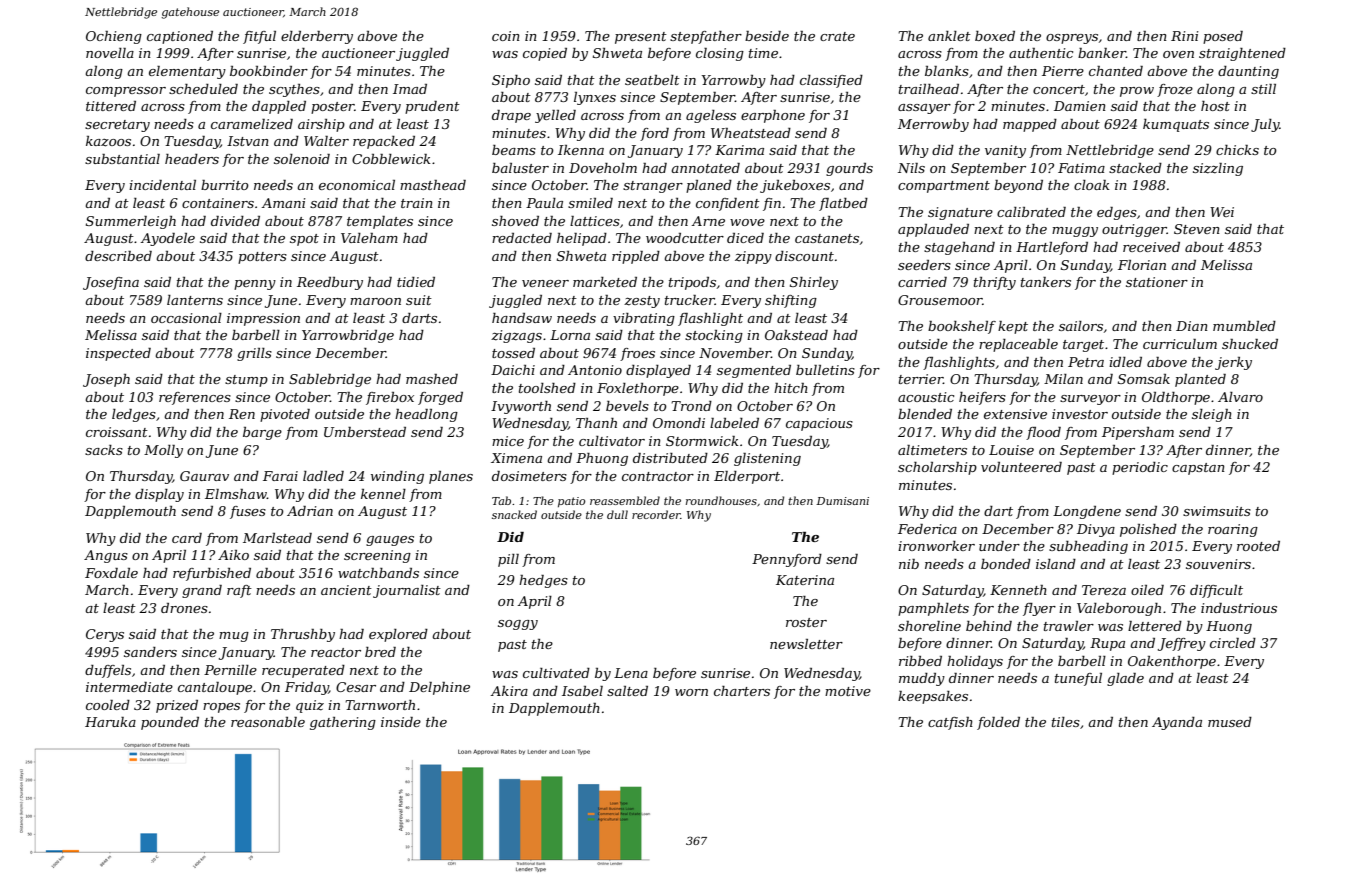 The width and height of the document is (1372, 887). Describe the element at coordinates (202, 591) in the document. I see `grand` at that location.
